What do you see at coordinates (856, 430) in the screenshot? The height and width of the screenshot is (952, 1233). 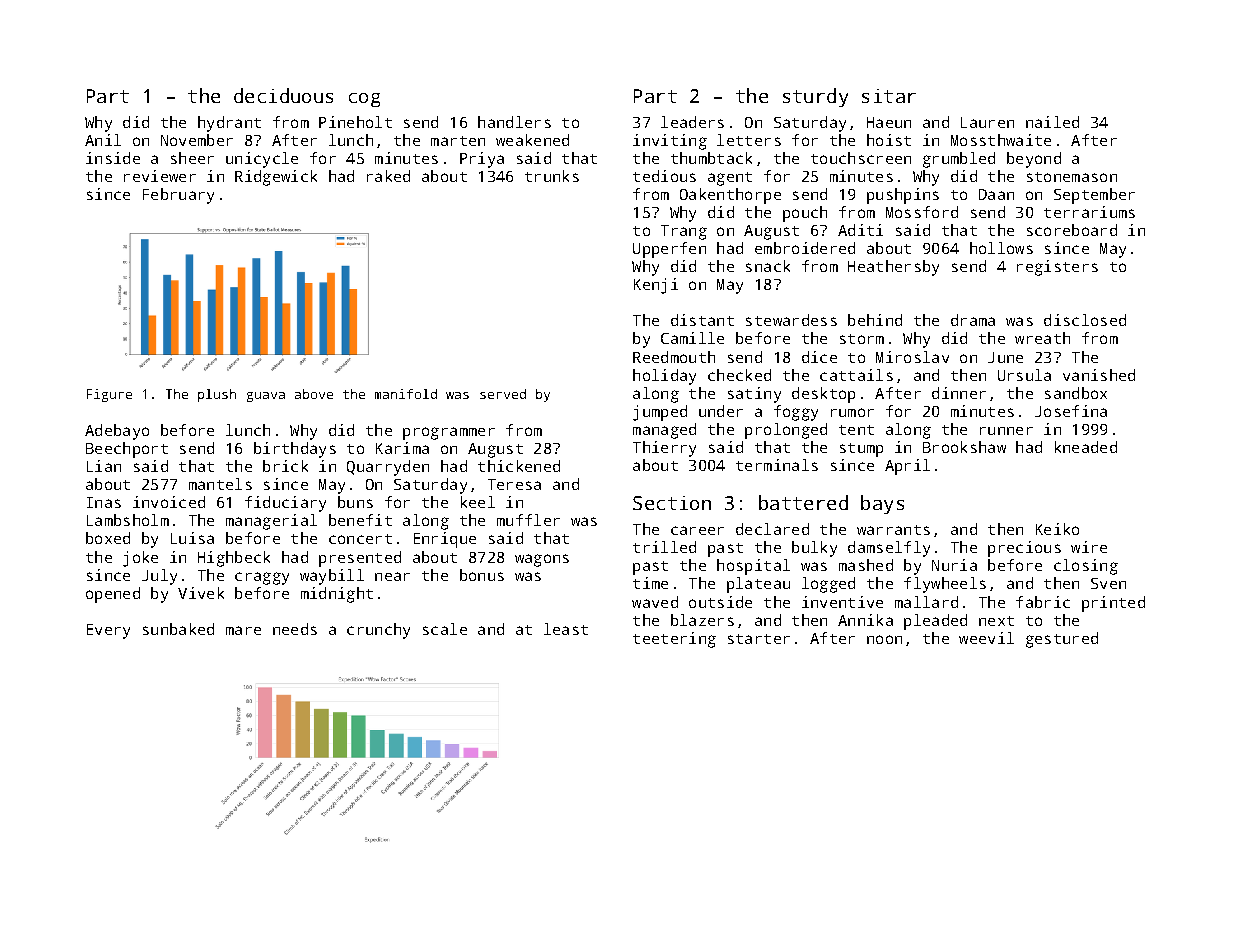 I see `tent` at bounding box center [856, 430].
